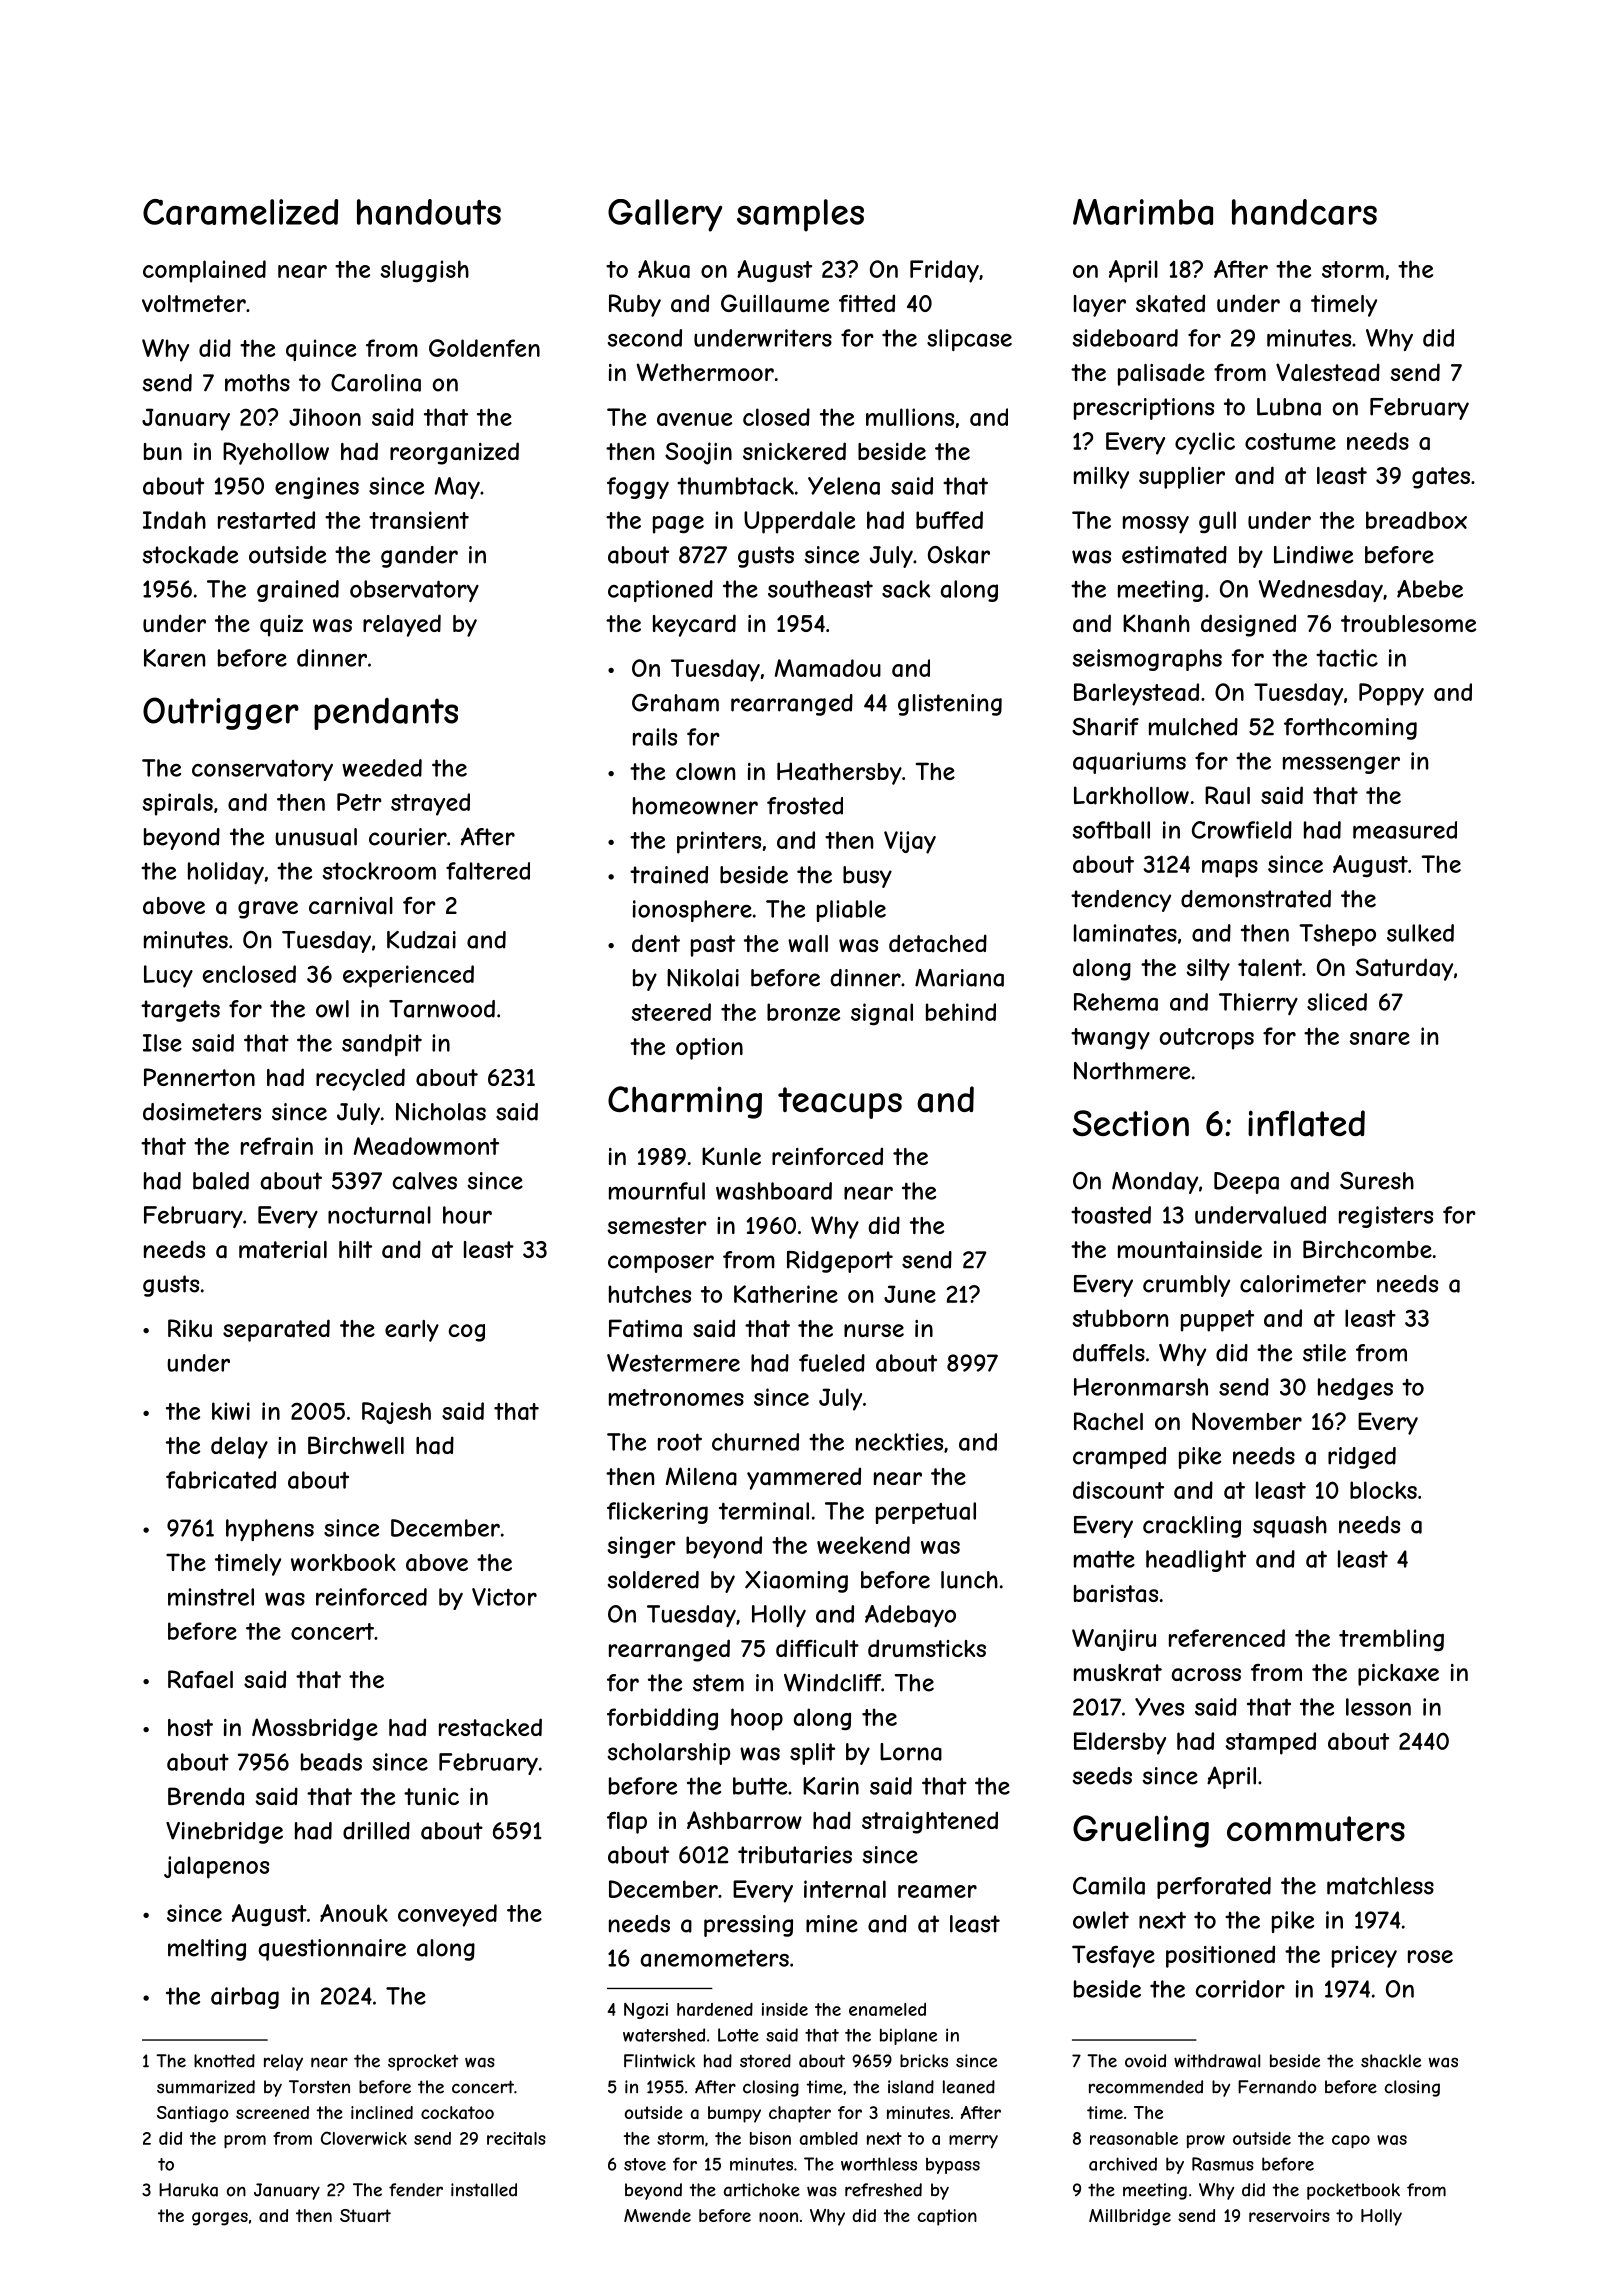  I want to click on Riku, so click(190, 1328).
